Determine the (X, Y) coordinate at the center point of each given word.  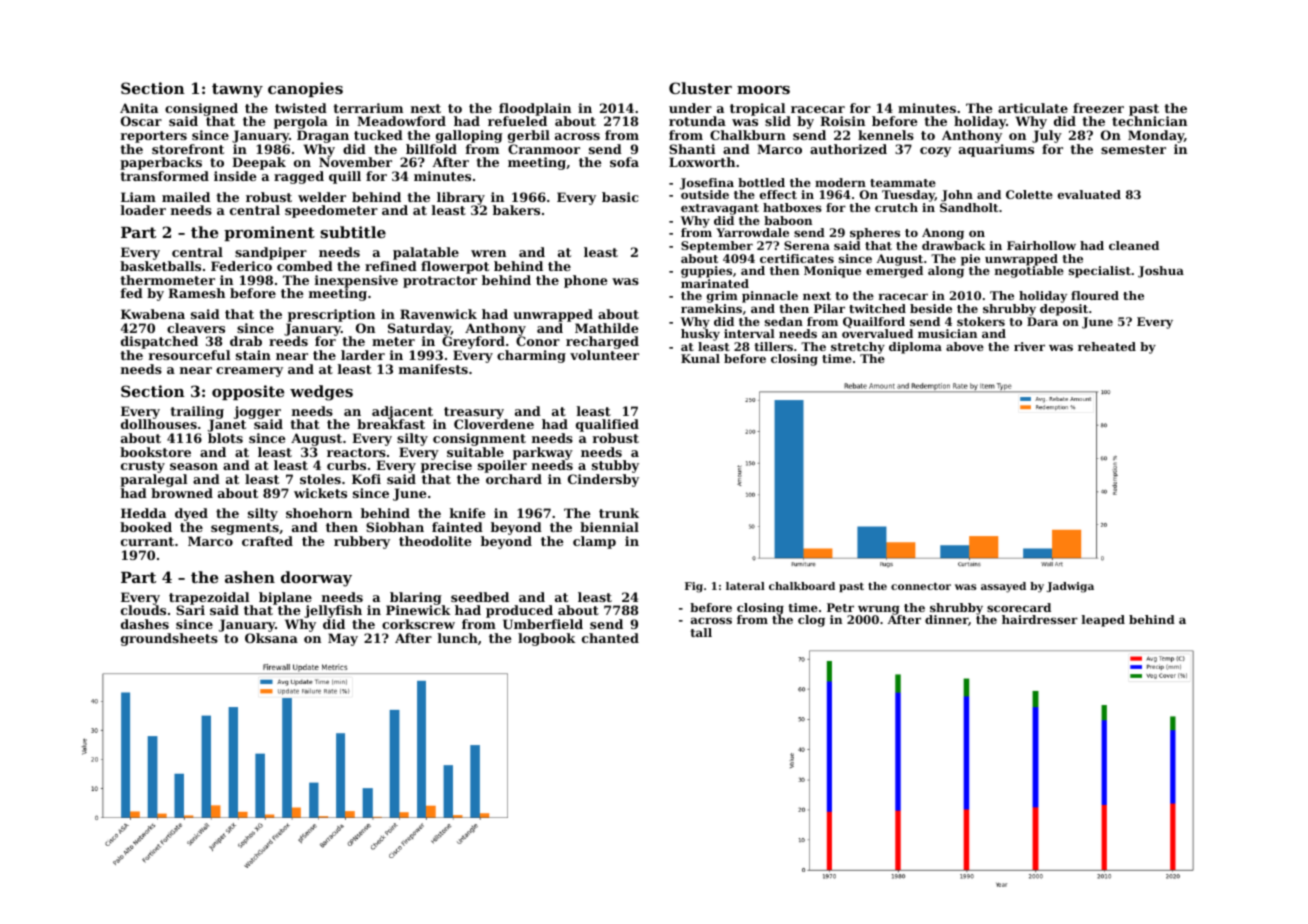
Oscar (141, 121)
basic (620, 197)
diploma (915, 348)
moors (763, 90)
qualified (607, 425)
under (690, 108)
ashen (250, 577)
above (965, 346)
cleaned (1134, 245)
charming (531, 356)
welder (322, 197)
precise (446, 467)
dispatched (159, 342)
